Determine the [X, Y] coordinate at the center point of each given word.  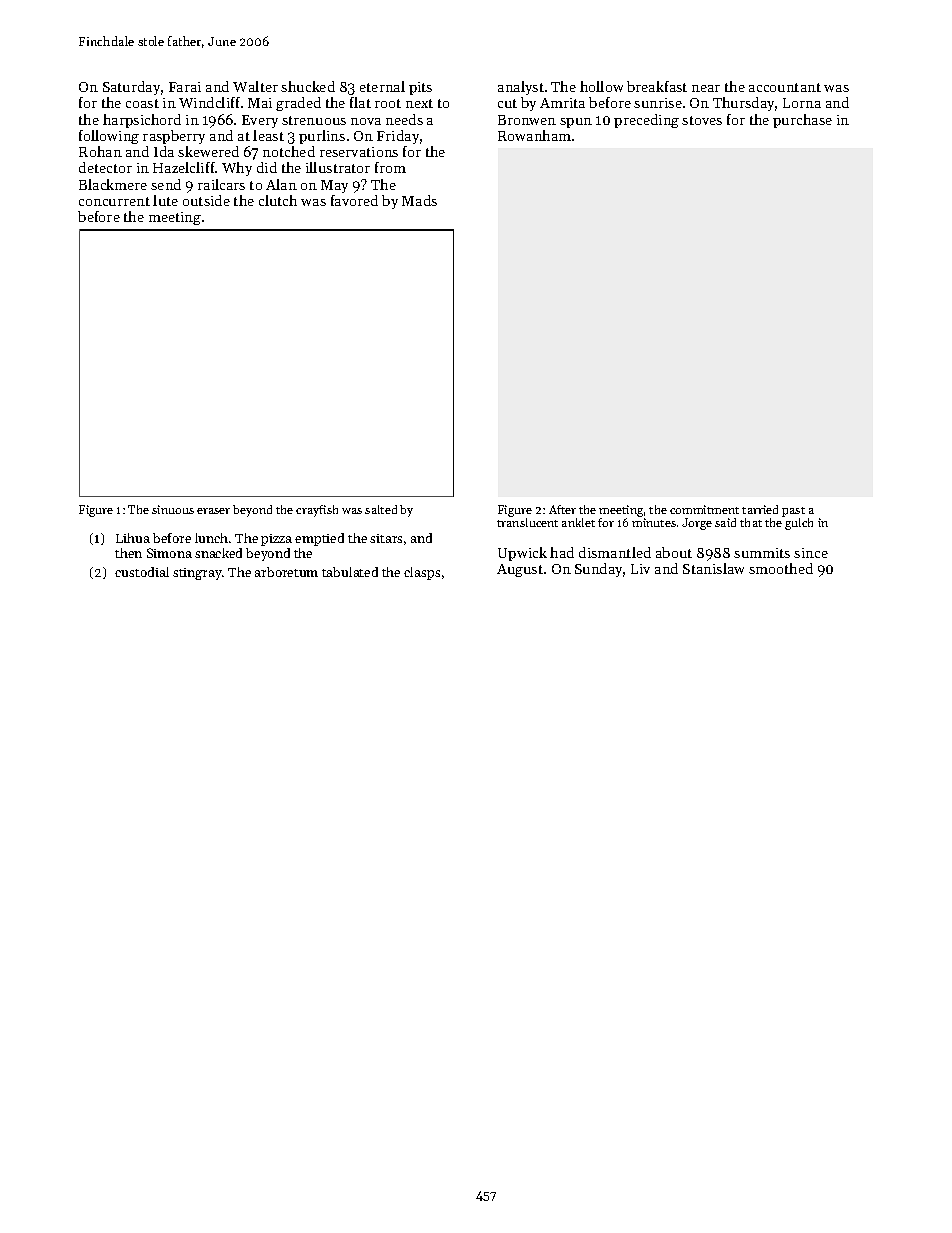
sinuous [173, 509]
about [674, 552]
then [128, 553]
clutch [278, 200]
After [562, 509]
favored [354, 200]
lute [165, 200]
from [390, 167]
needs [404, 119]
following [109, 137]
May [334, 186]
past [793, 512]
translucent [527, 522]
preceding [646, 121]
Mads [419, 200]
